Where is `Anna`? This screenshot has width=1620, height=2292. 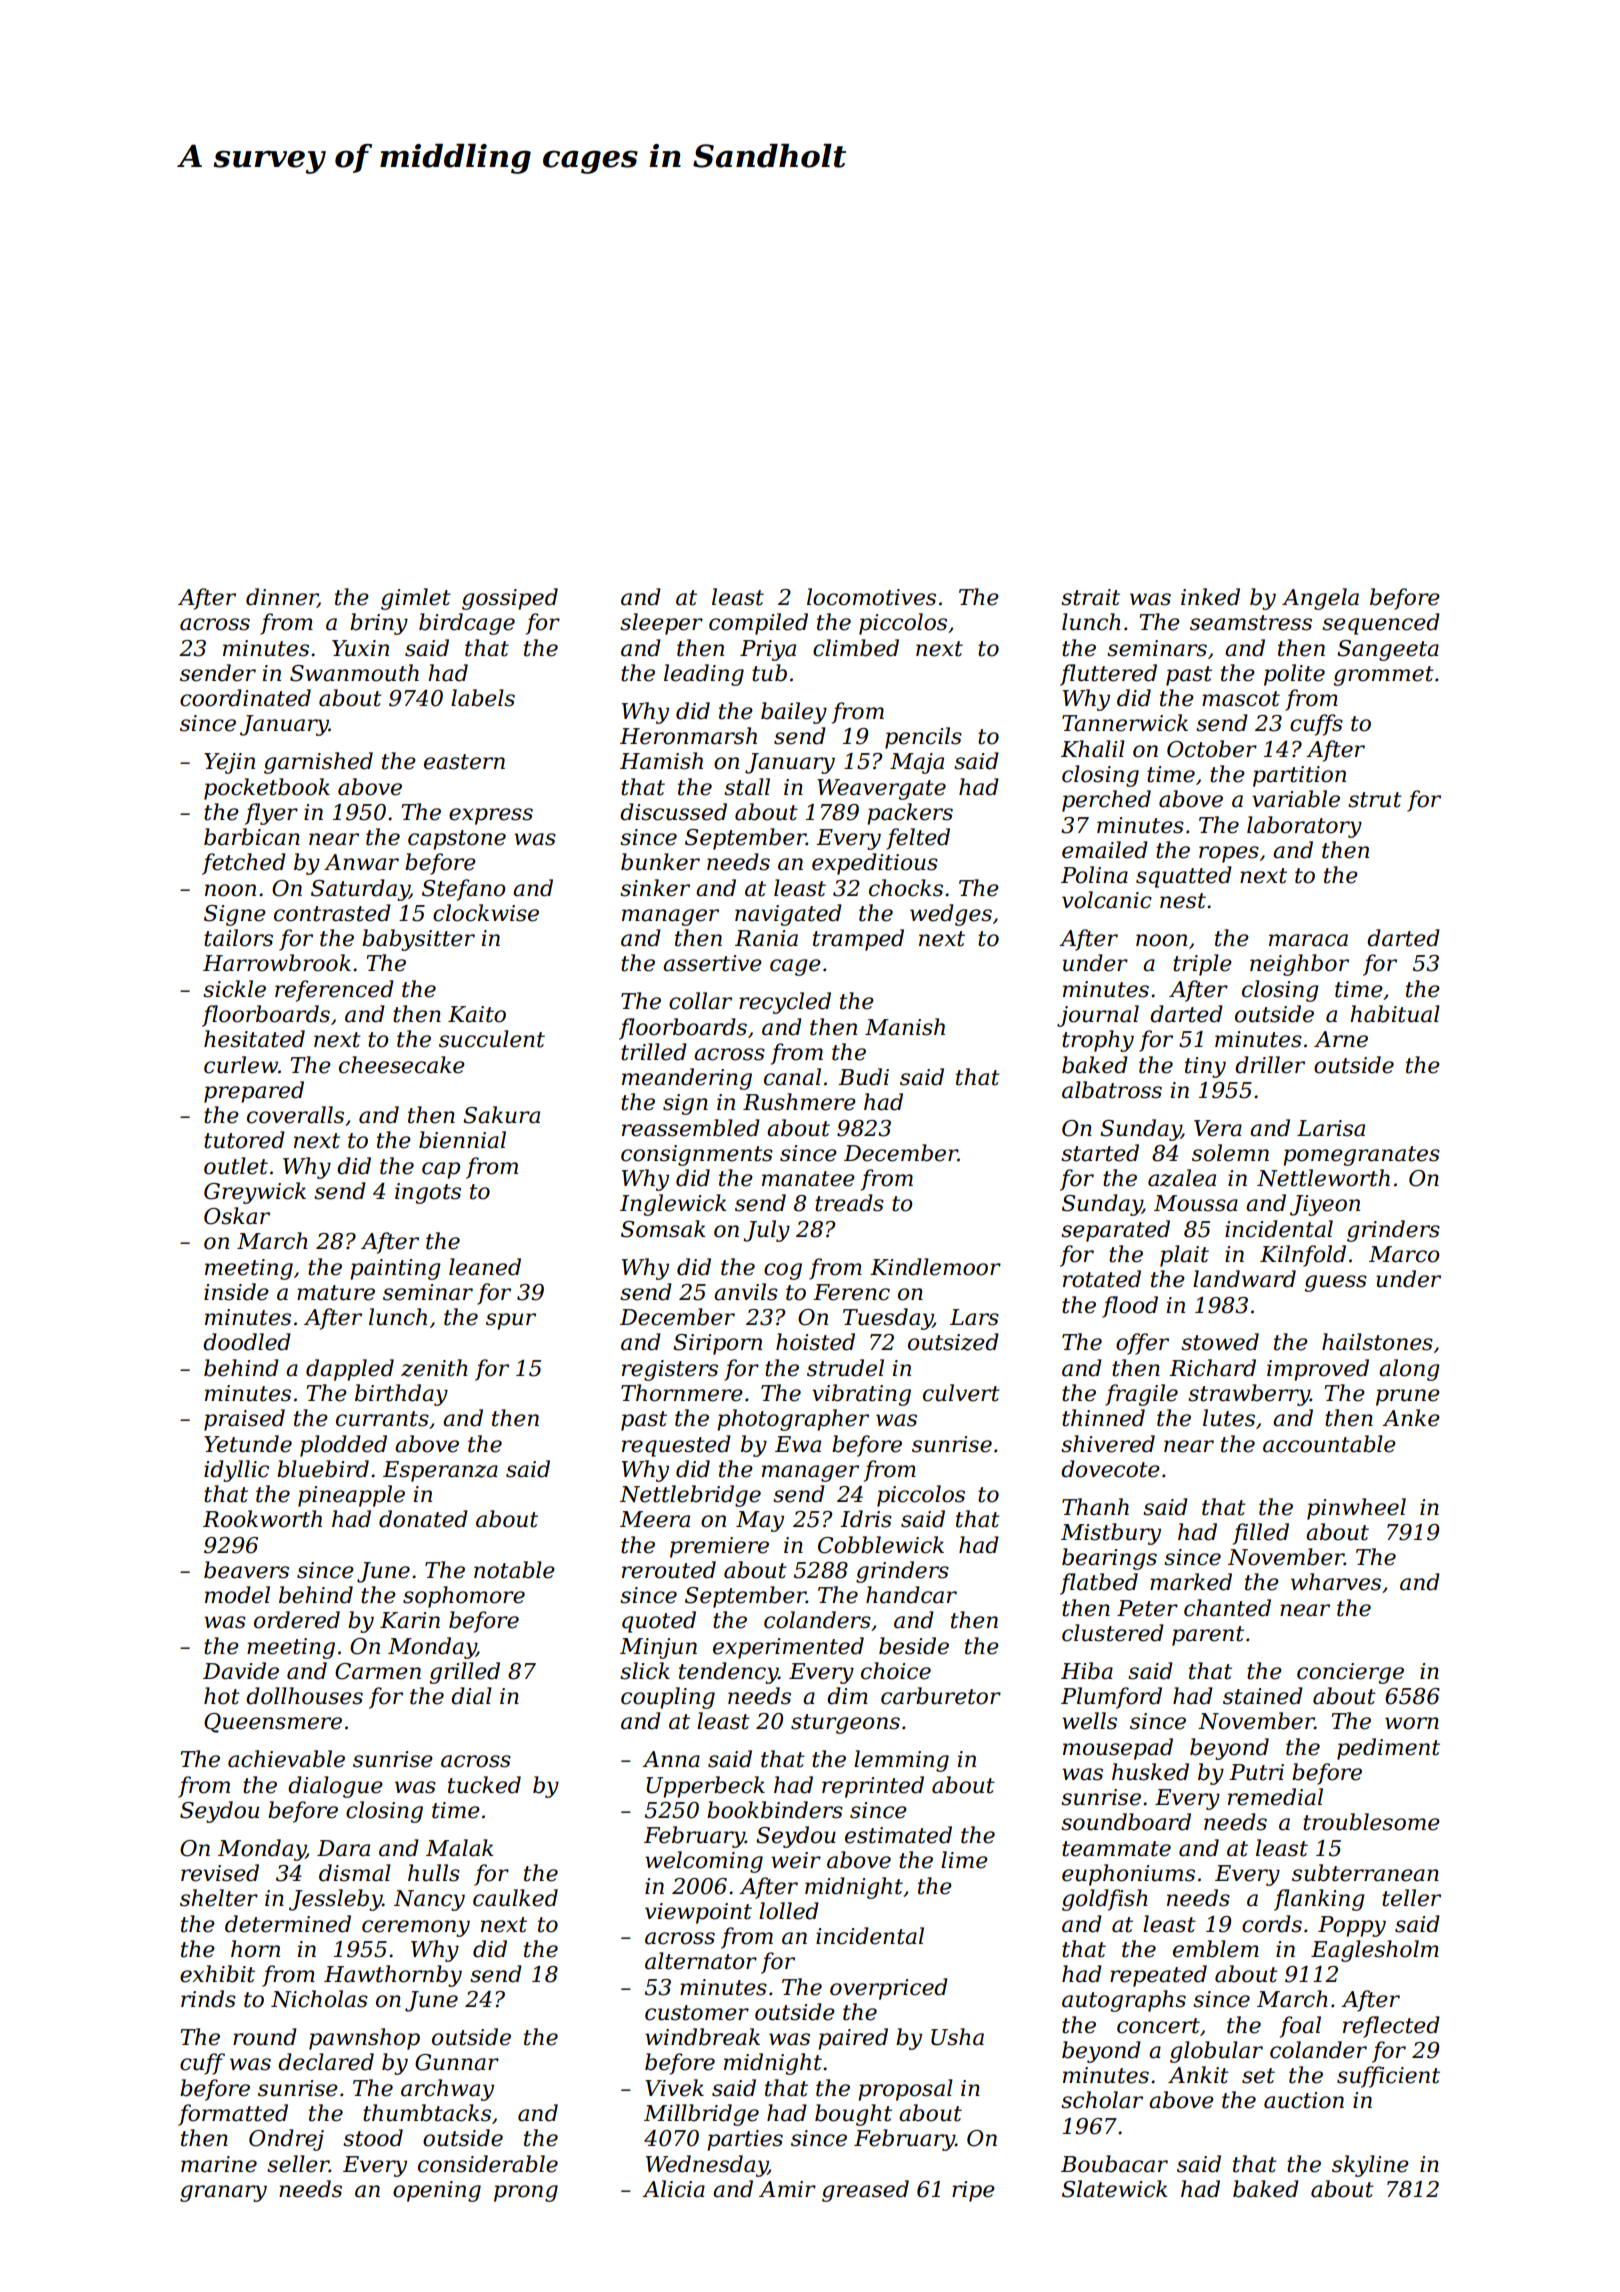 Anna is located at coordinates (671, 1759).
